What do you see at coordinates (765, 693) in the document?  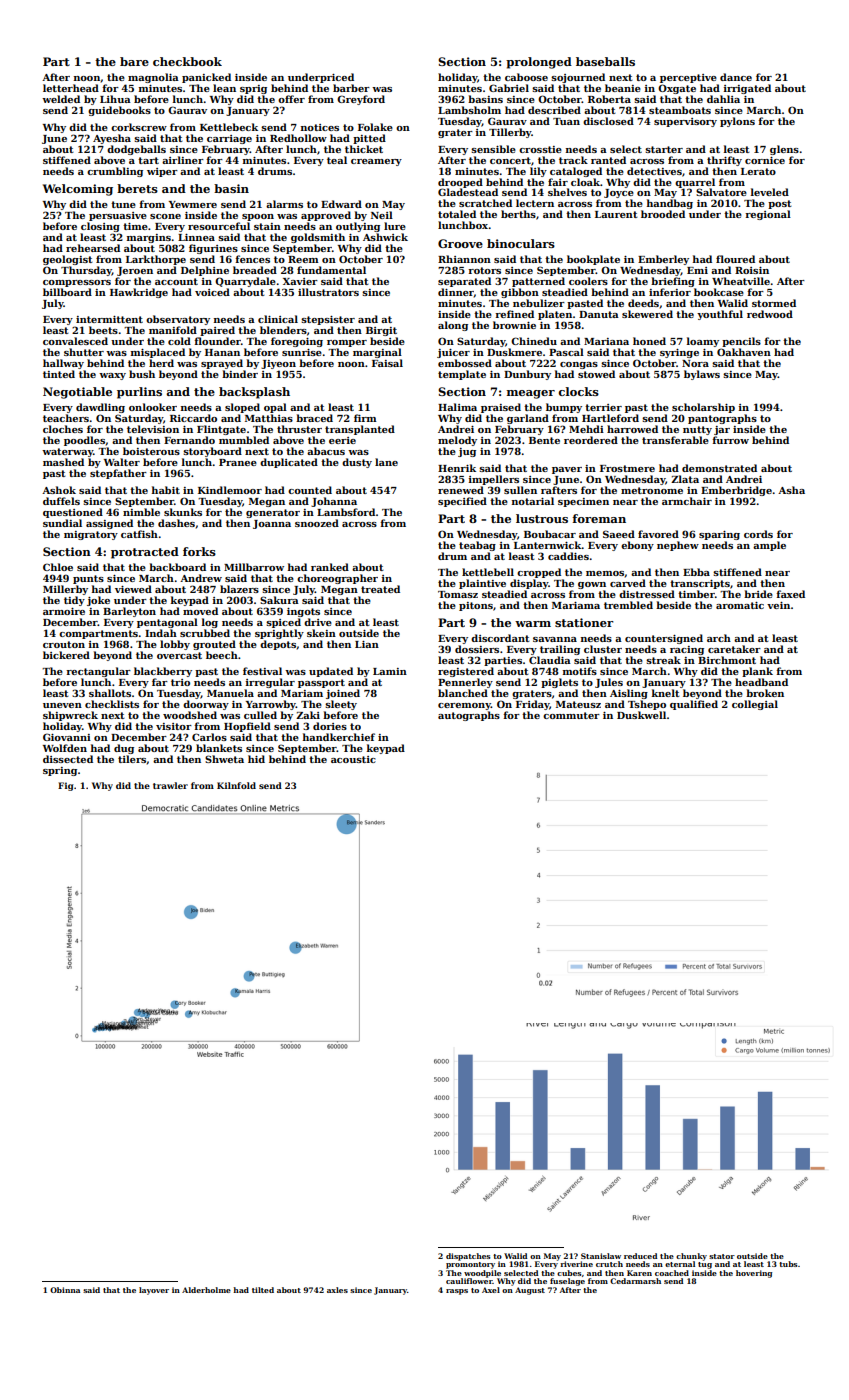 I see `broken` at bounding box center [765, 693].
